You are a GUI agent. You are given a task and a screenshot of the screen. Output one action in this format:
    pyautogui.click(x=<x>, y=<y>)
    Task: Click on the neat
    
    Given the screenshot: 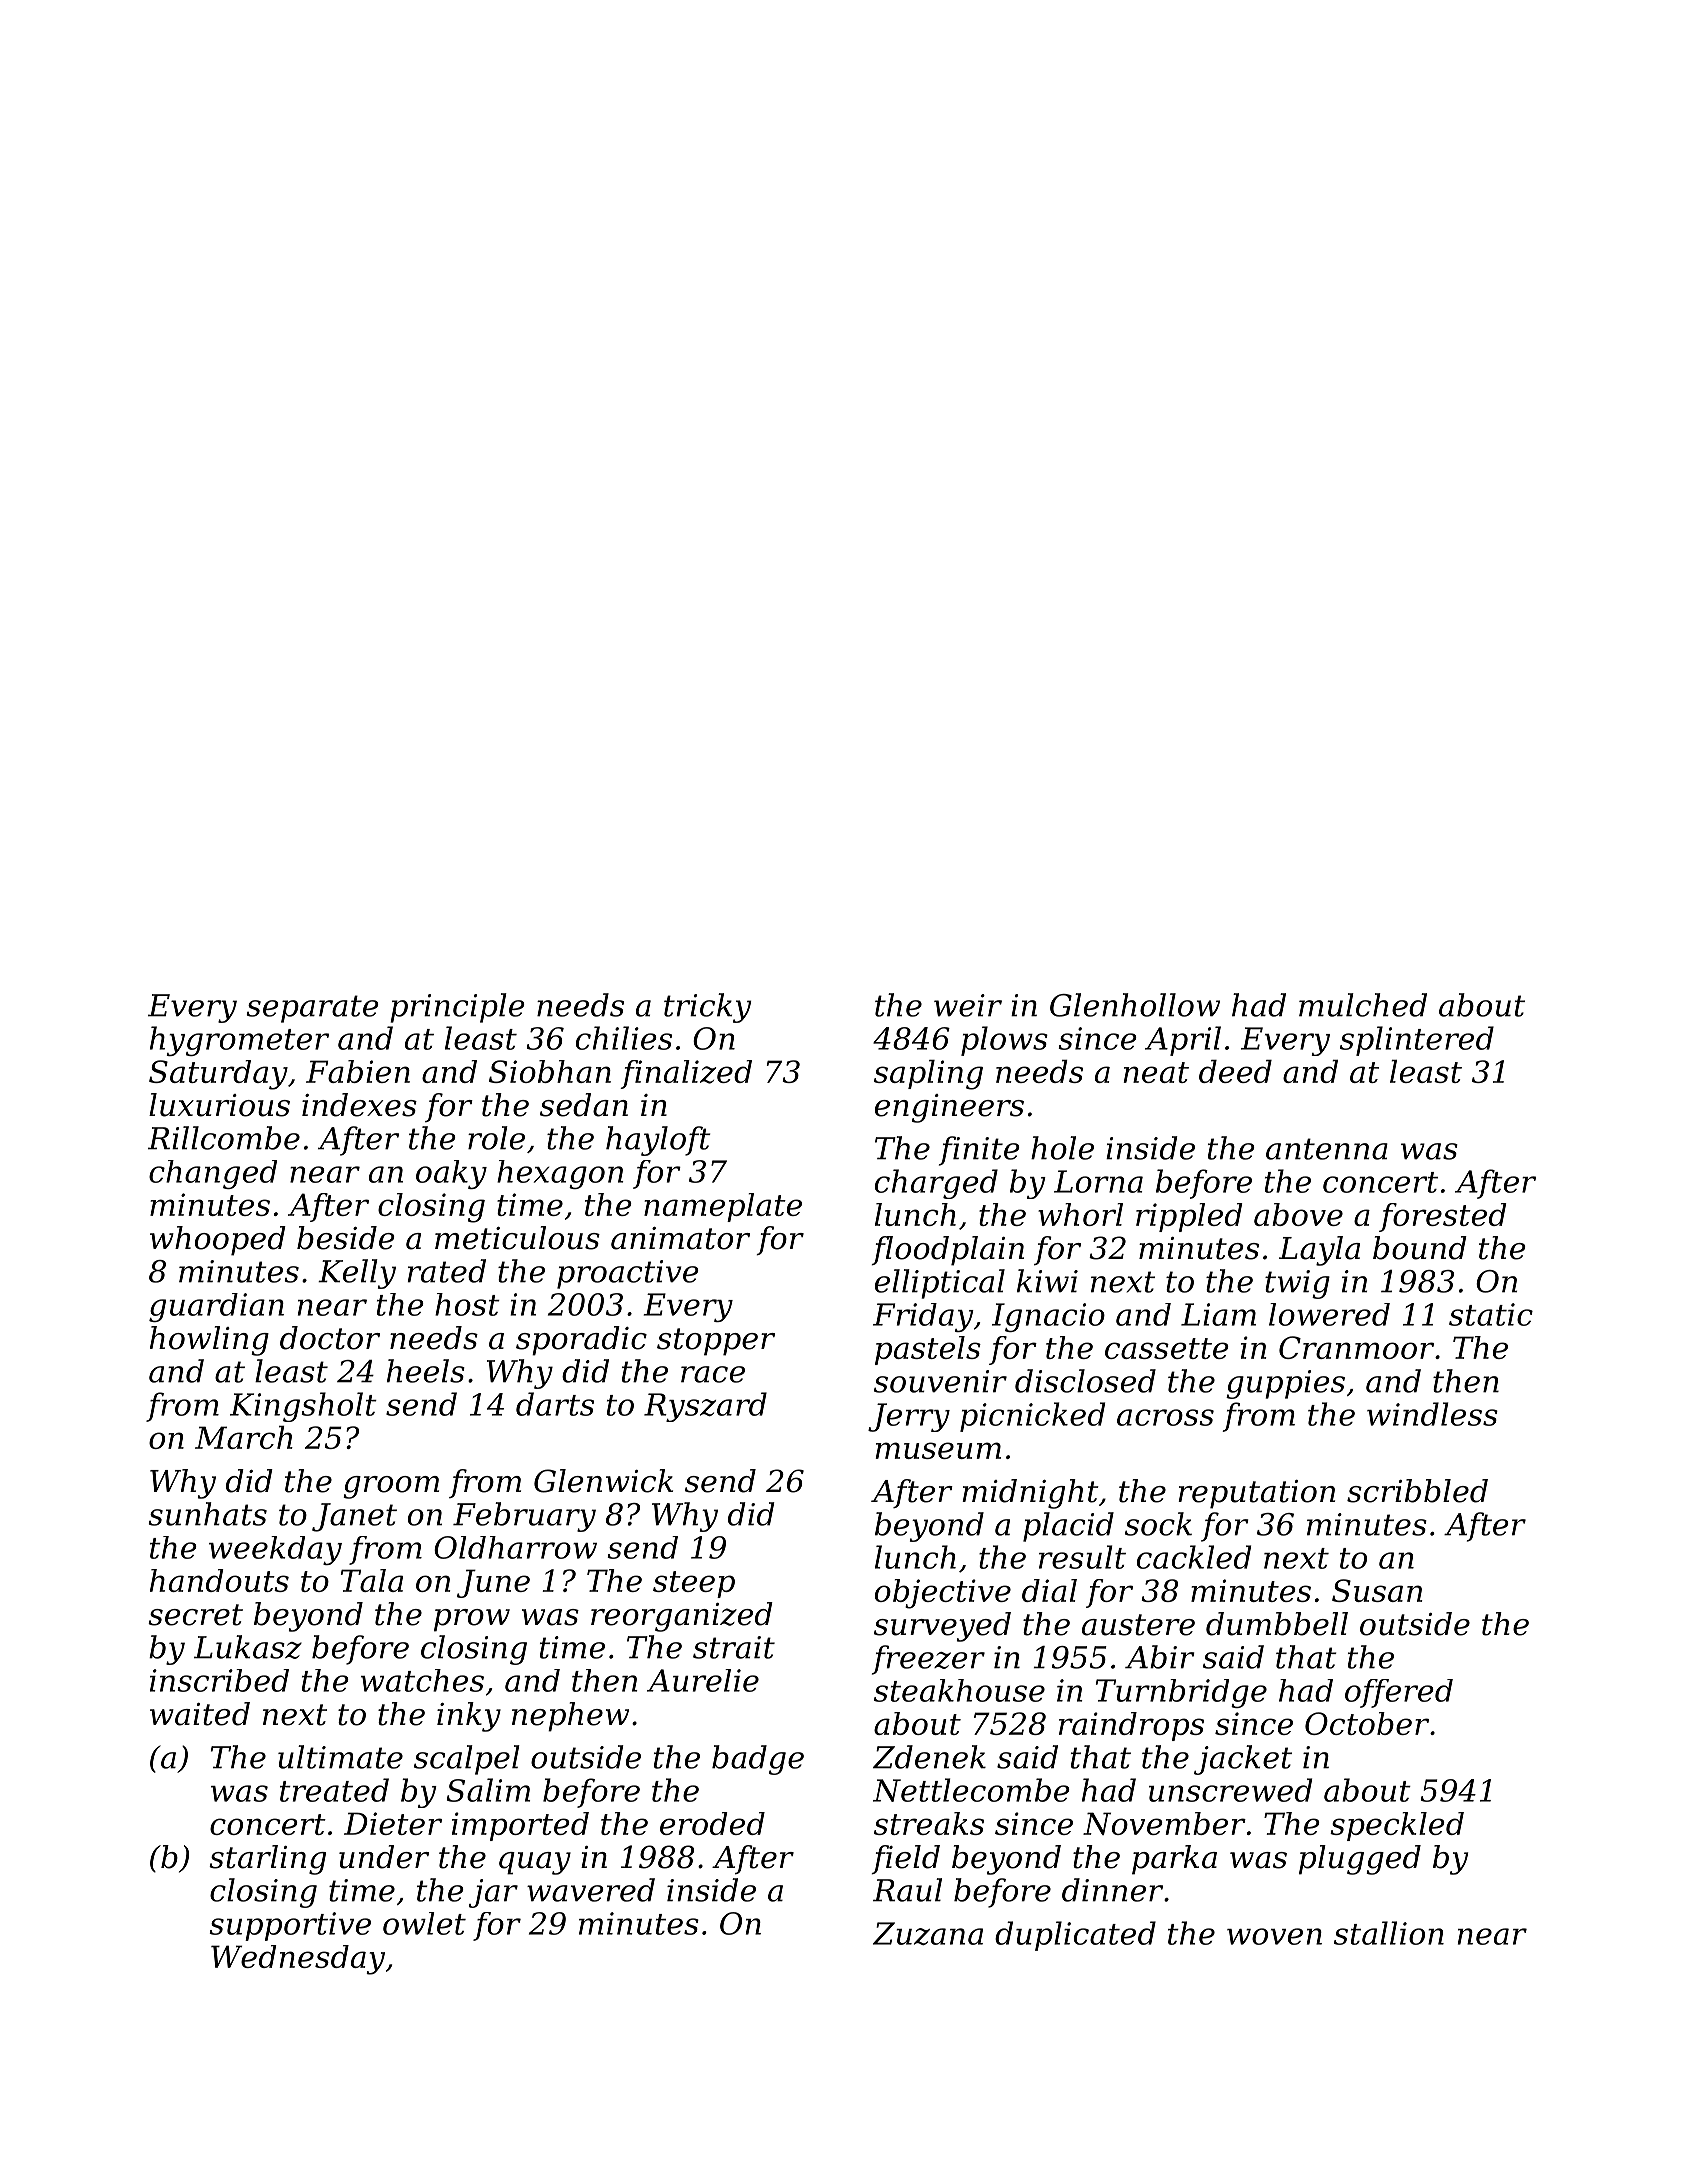 What is the action you would take?
    pyautogui.click(x=1156, y=1072)
